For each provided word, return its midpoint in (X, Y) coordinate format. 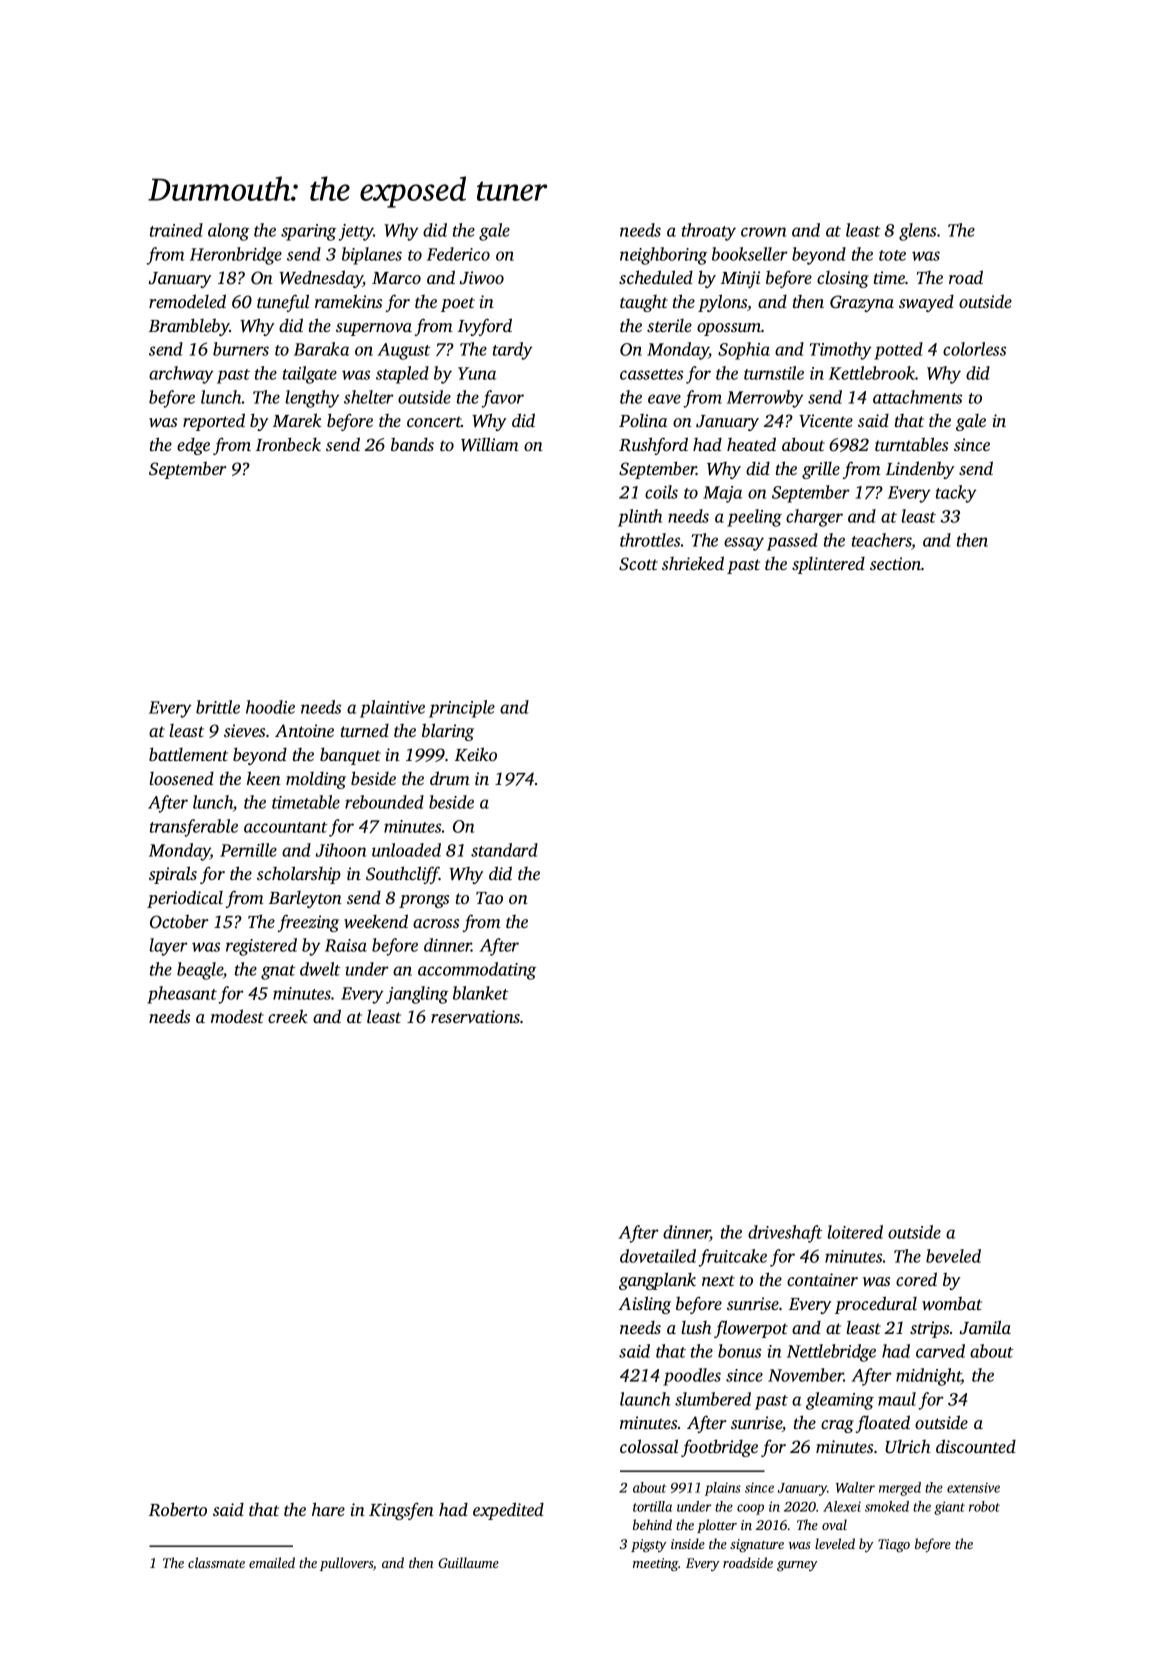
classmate (216, 1562)
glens (917, 232)
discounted (976, 1446)
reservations (475, 1016)
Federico (458, 254)
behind (652, 1524)
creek (288, 1016)
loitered (855, 1232)
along (228, 232)
